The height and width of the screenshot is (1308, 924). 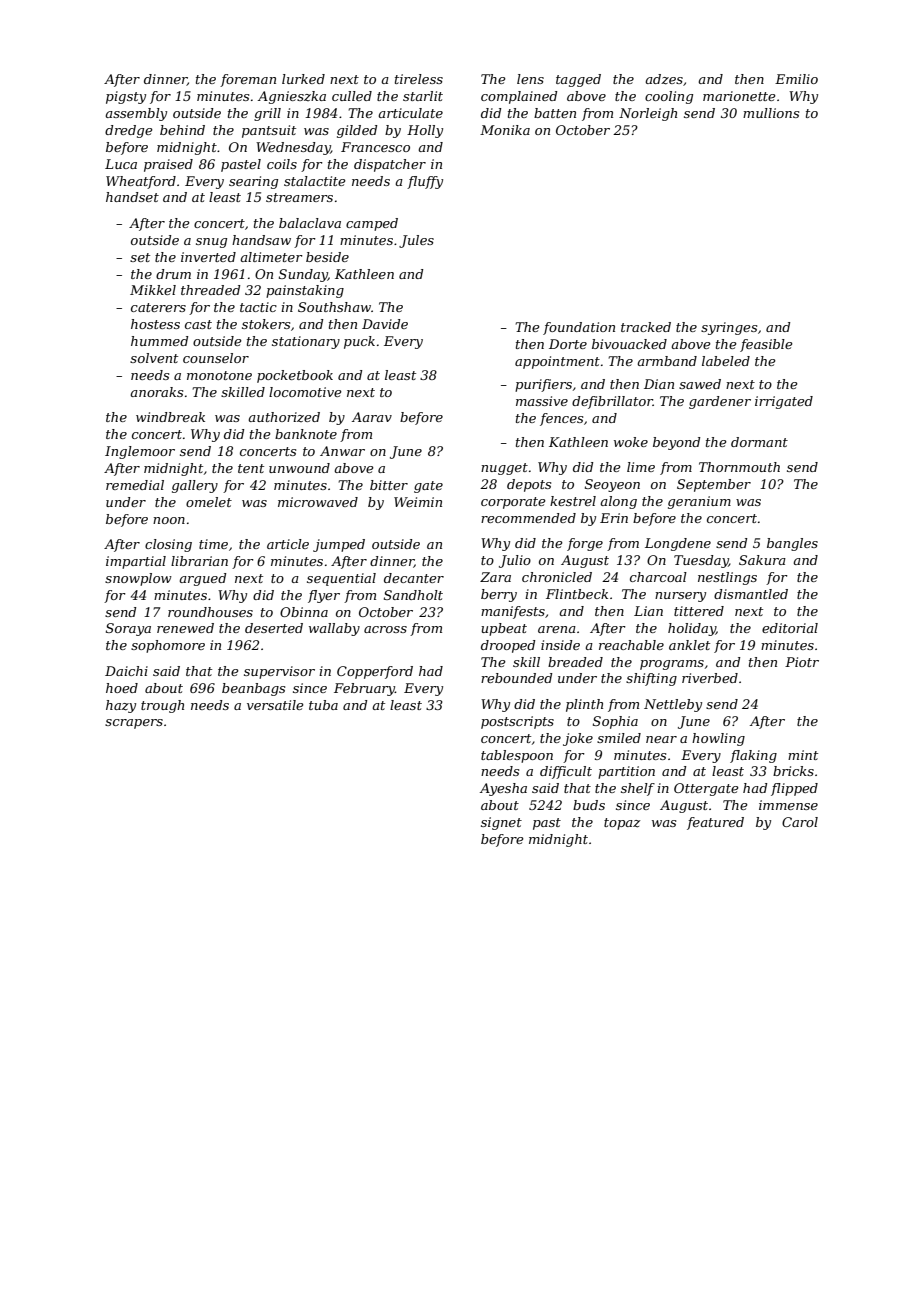 I want to click on tireless, so click(x=419, y=79).
